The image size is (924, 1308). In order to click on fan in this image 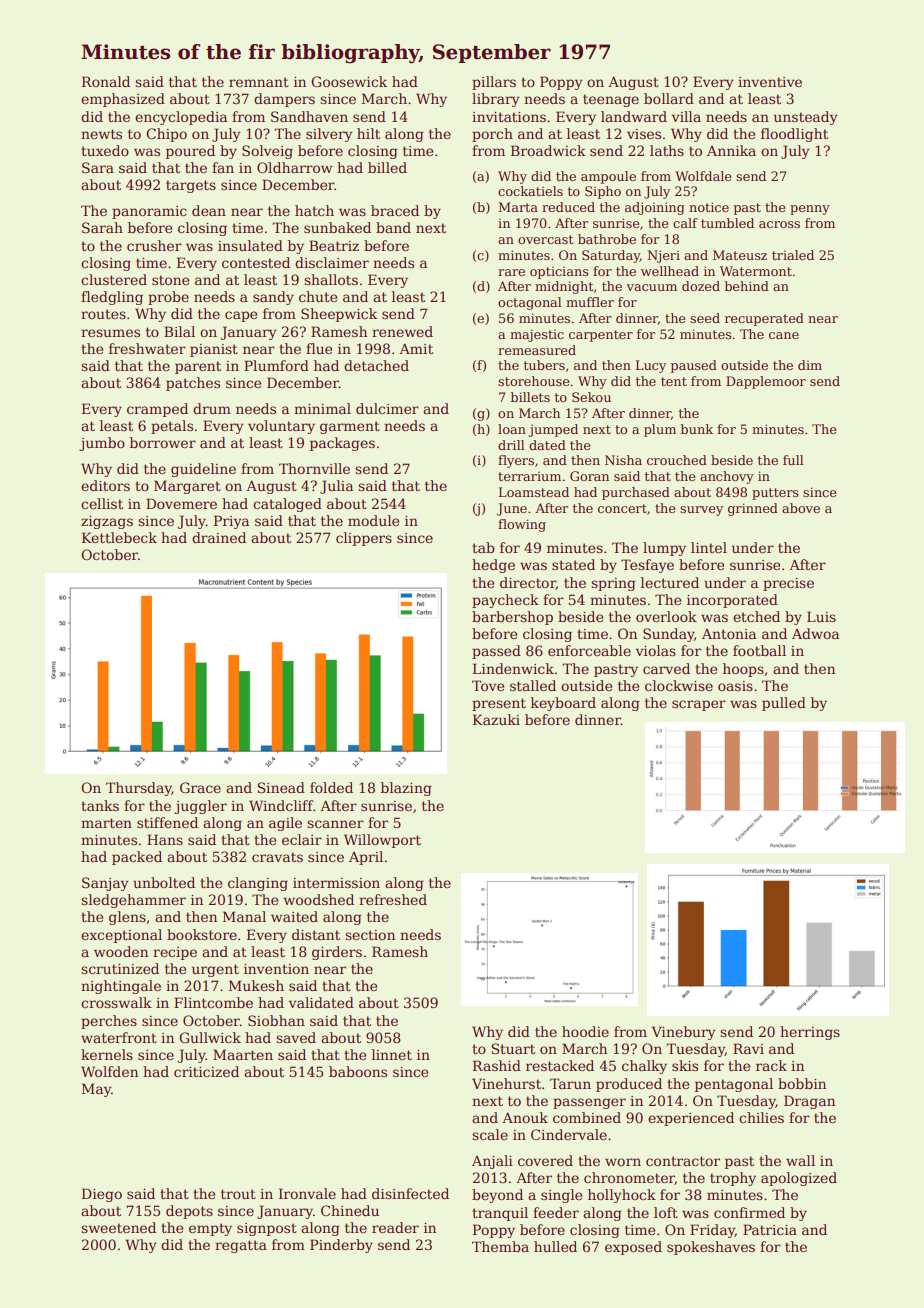, I will do `click(223, 167)`.
